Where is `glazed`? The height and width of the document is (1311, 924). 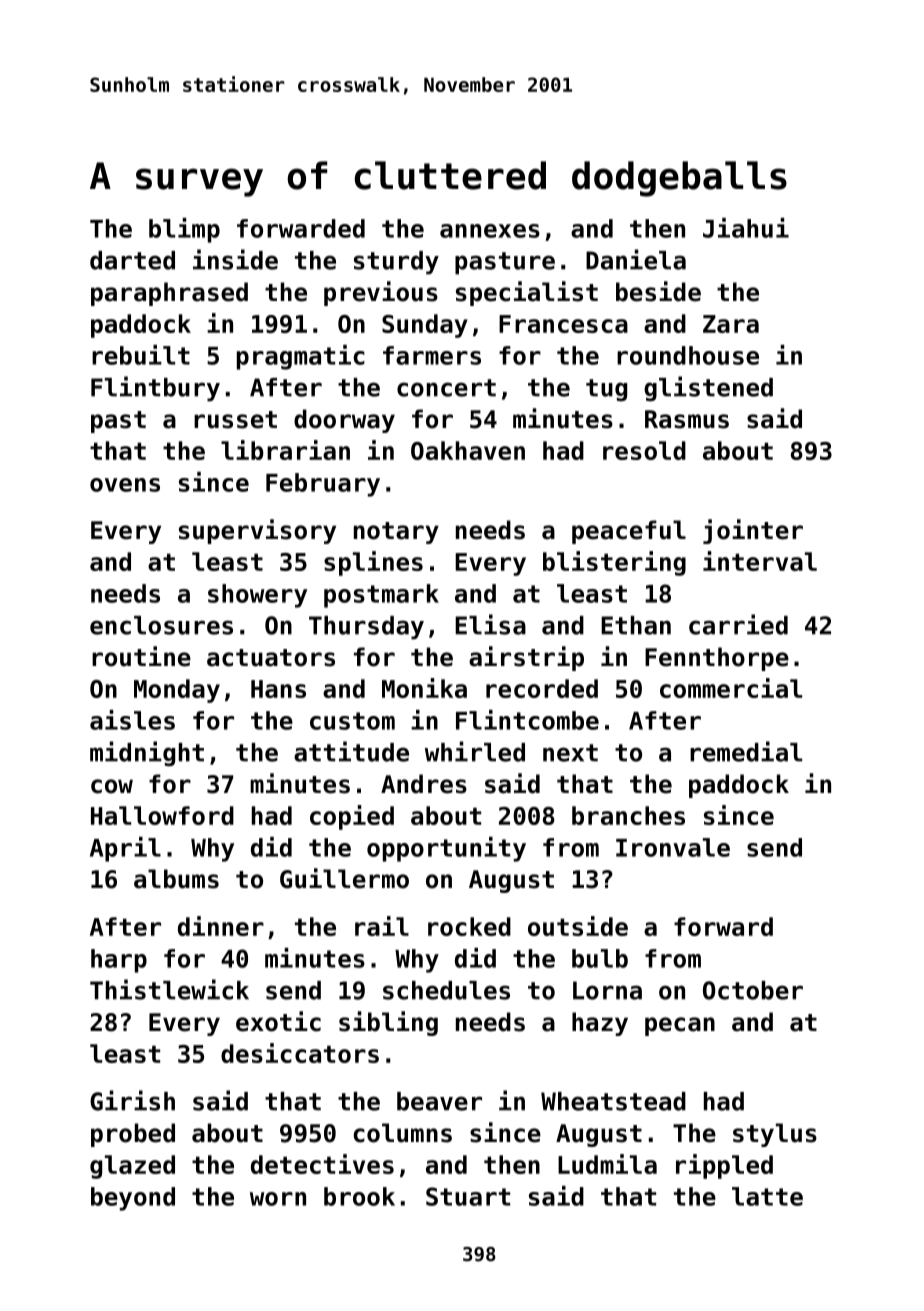 glazed is located at coordinates (132, 1167).
